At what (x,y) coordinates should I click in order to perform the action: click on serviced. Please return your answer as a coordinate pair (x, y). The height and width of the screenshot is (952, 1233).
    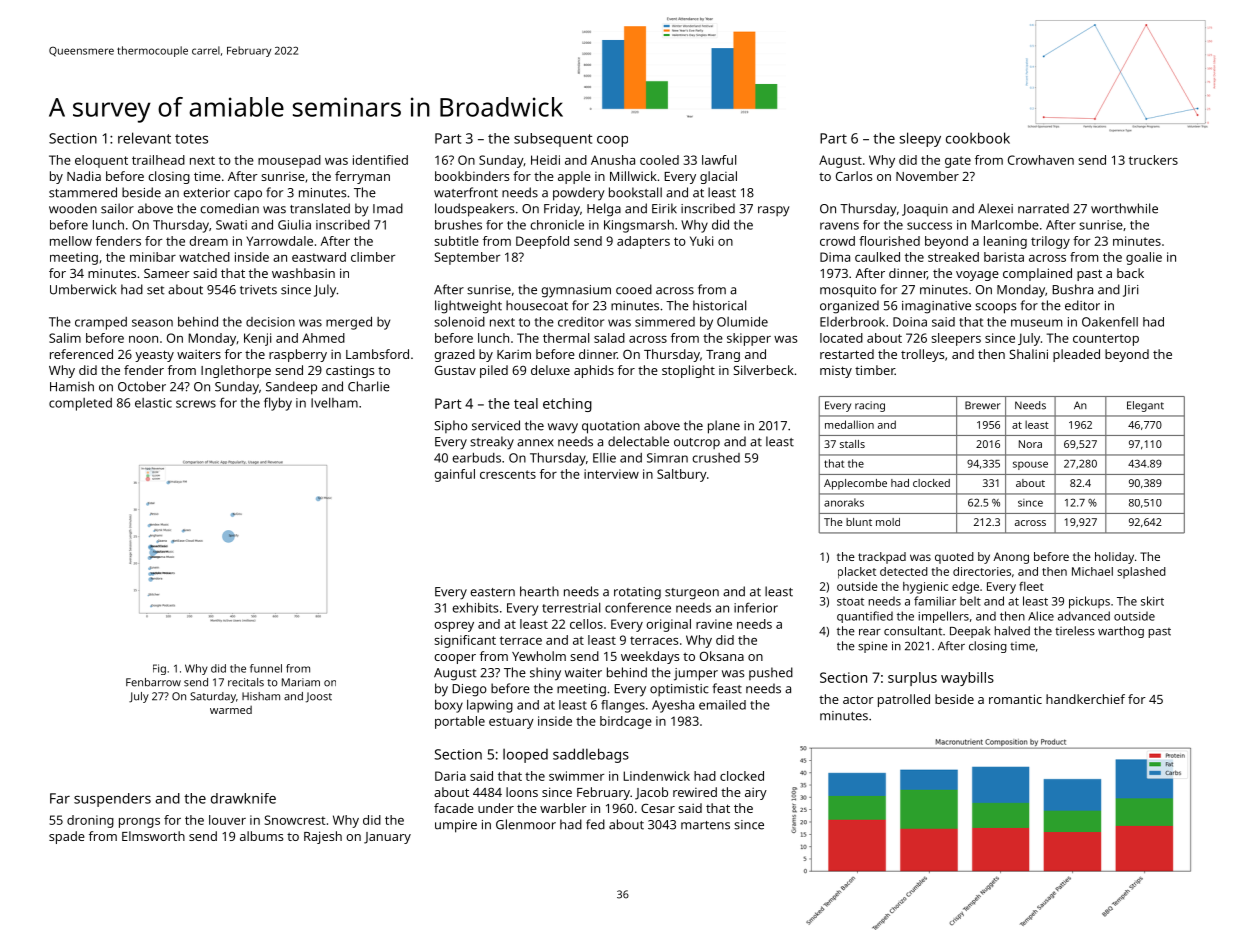
    Looking at the image, I should click on (496, 425).
